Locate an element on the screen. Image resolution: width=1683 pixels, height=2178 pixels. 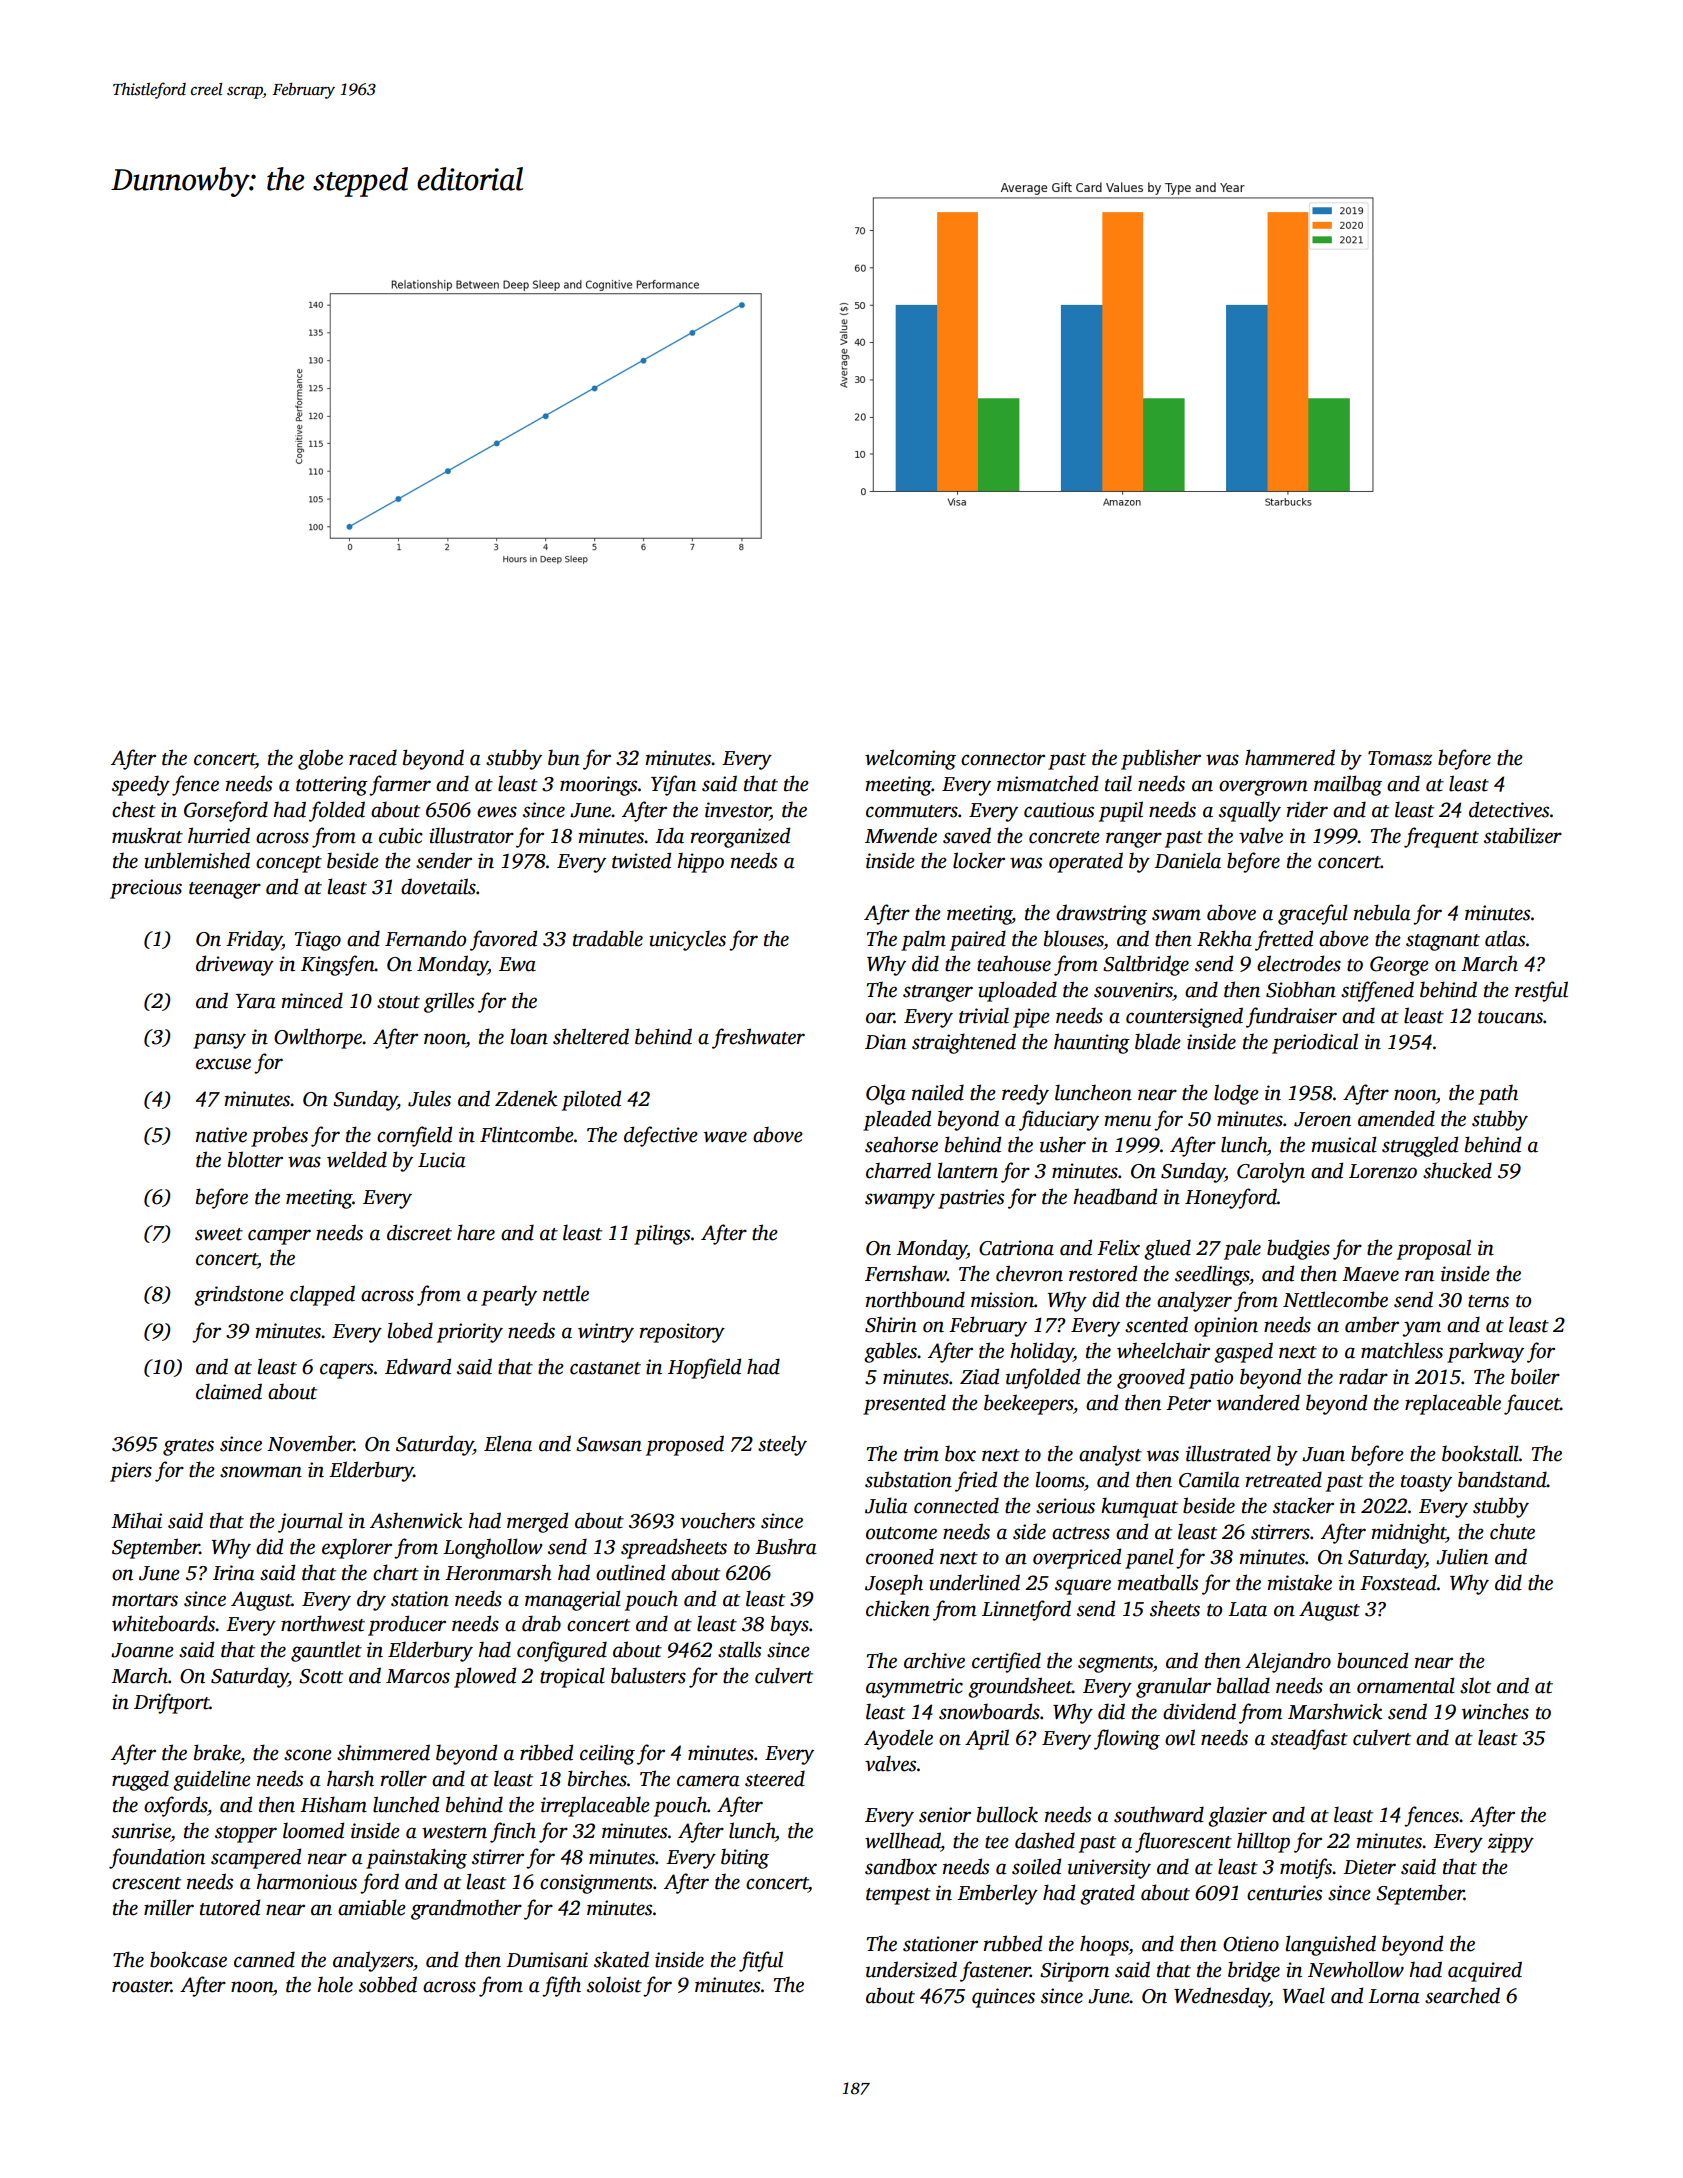
grated is located at coordinates (1107, 1894).
